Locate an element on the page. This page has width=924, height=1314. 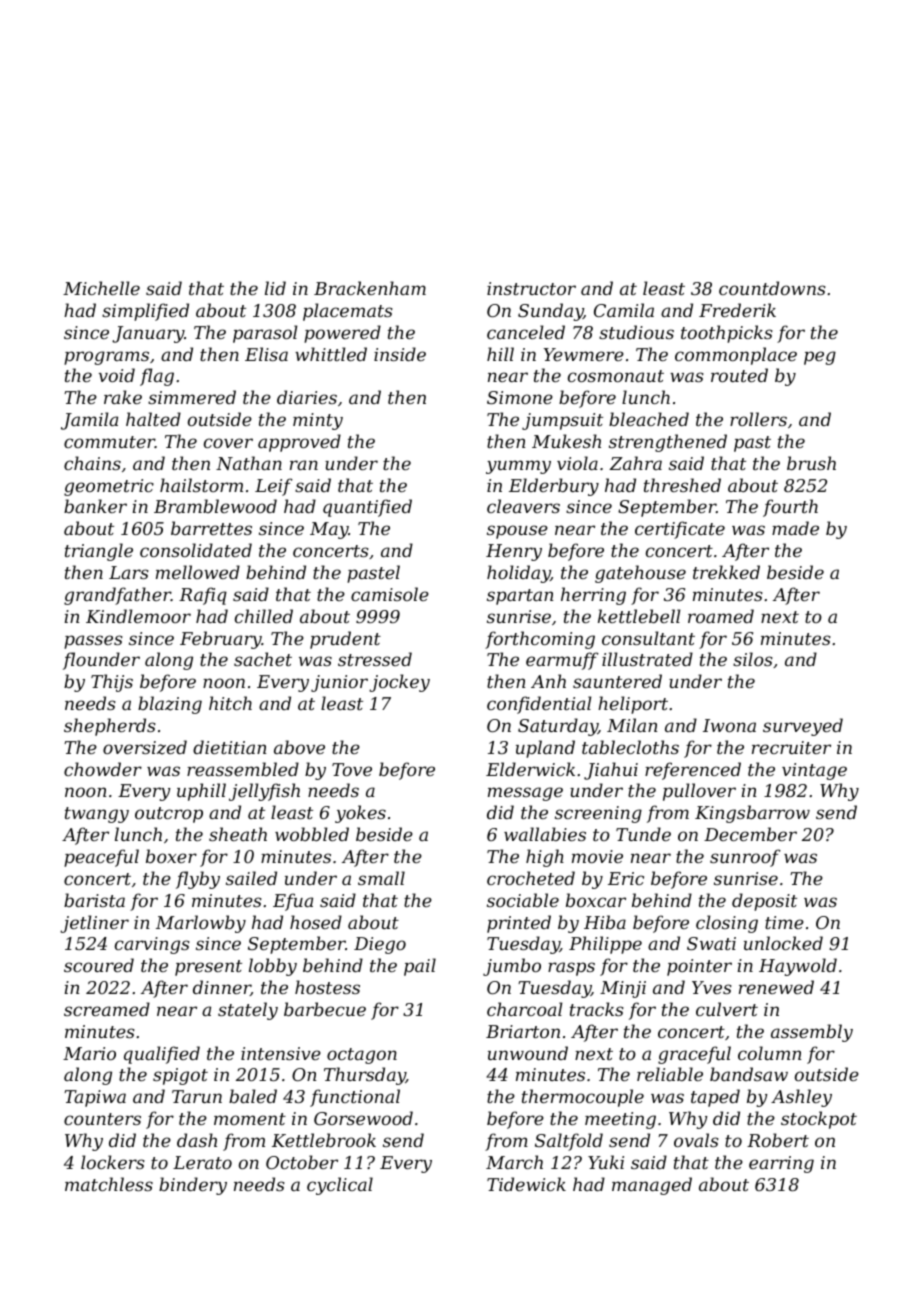
sheath is located at coordinates (238, 834).
